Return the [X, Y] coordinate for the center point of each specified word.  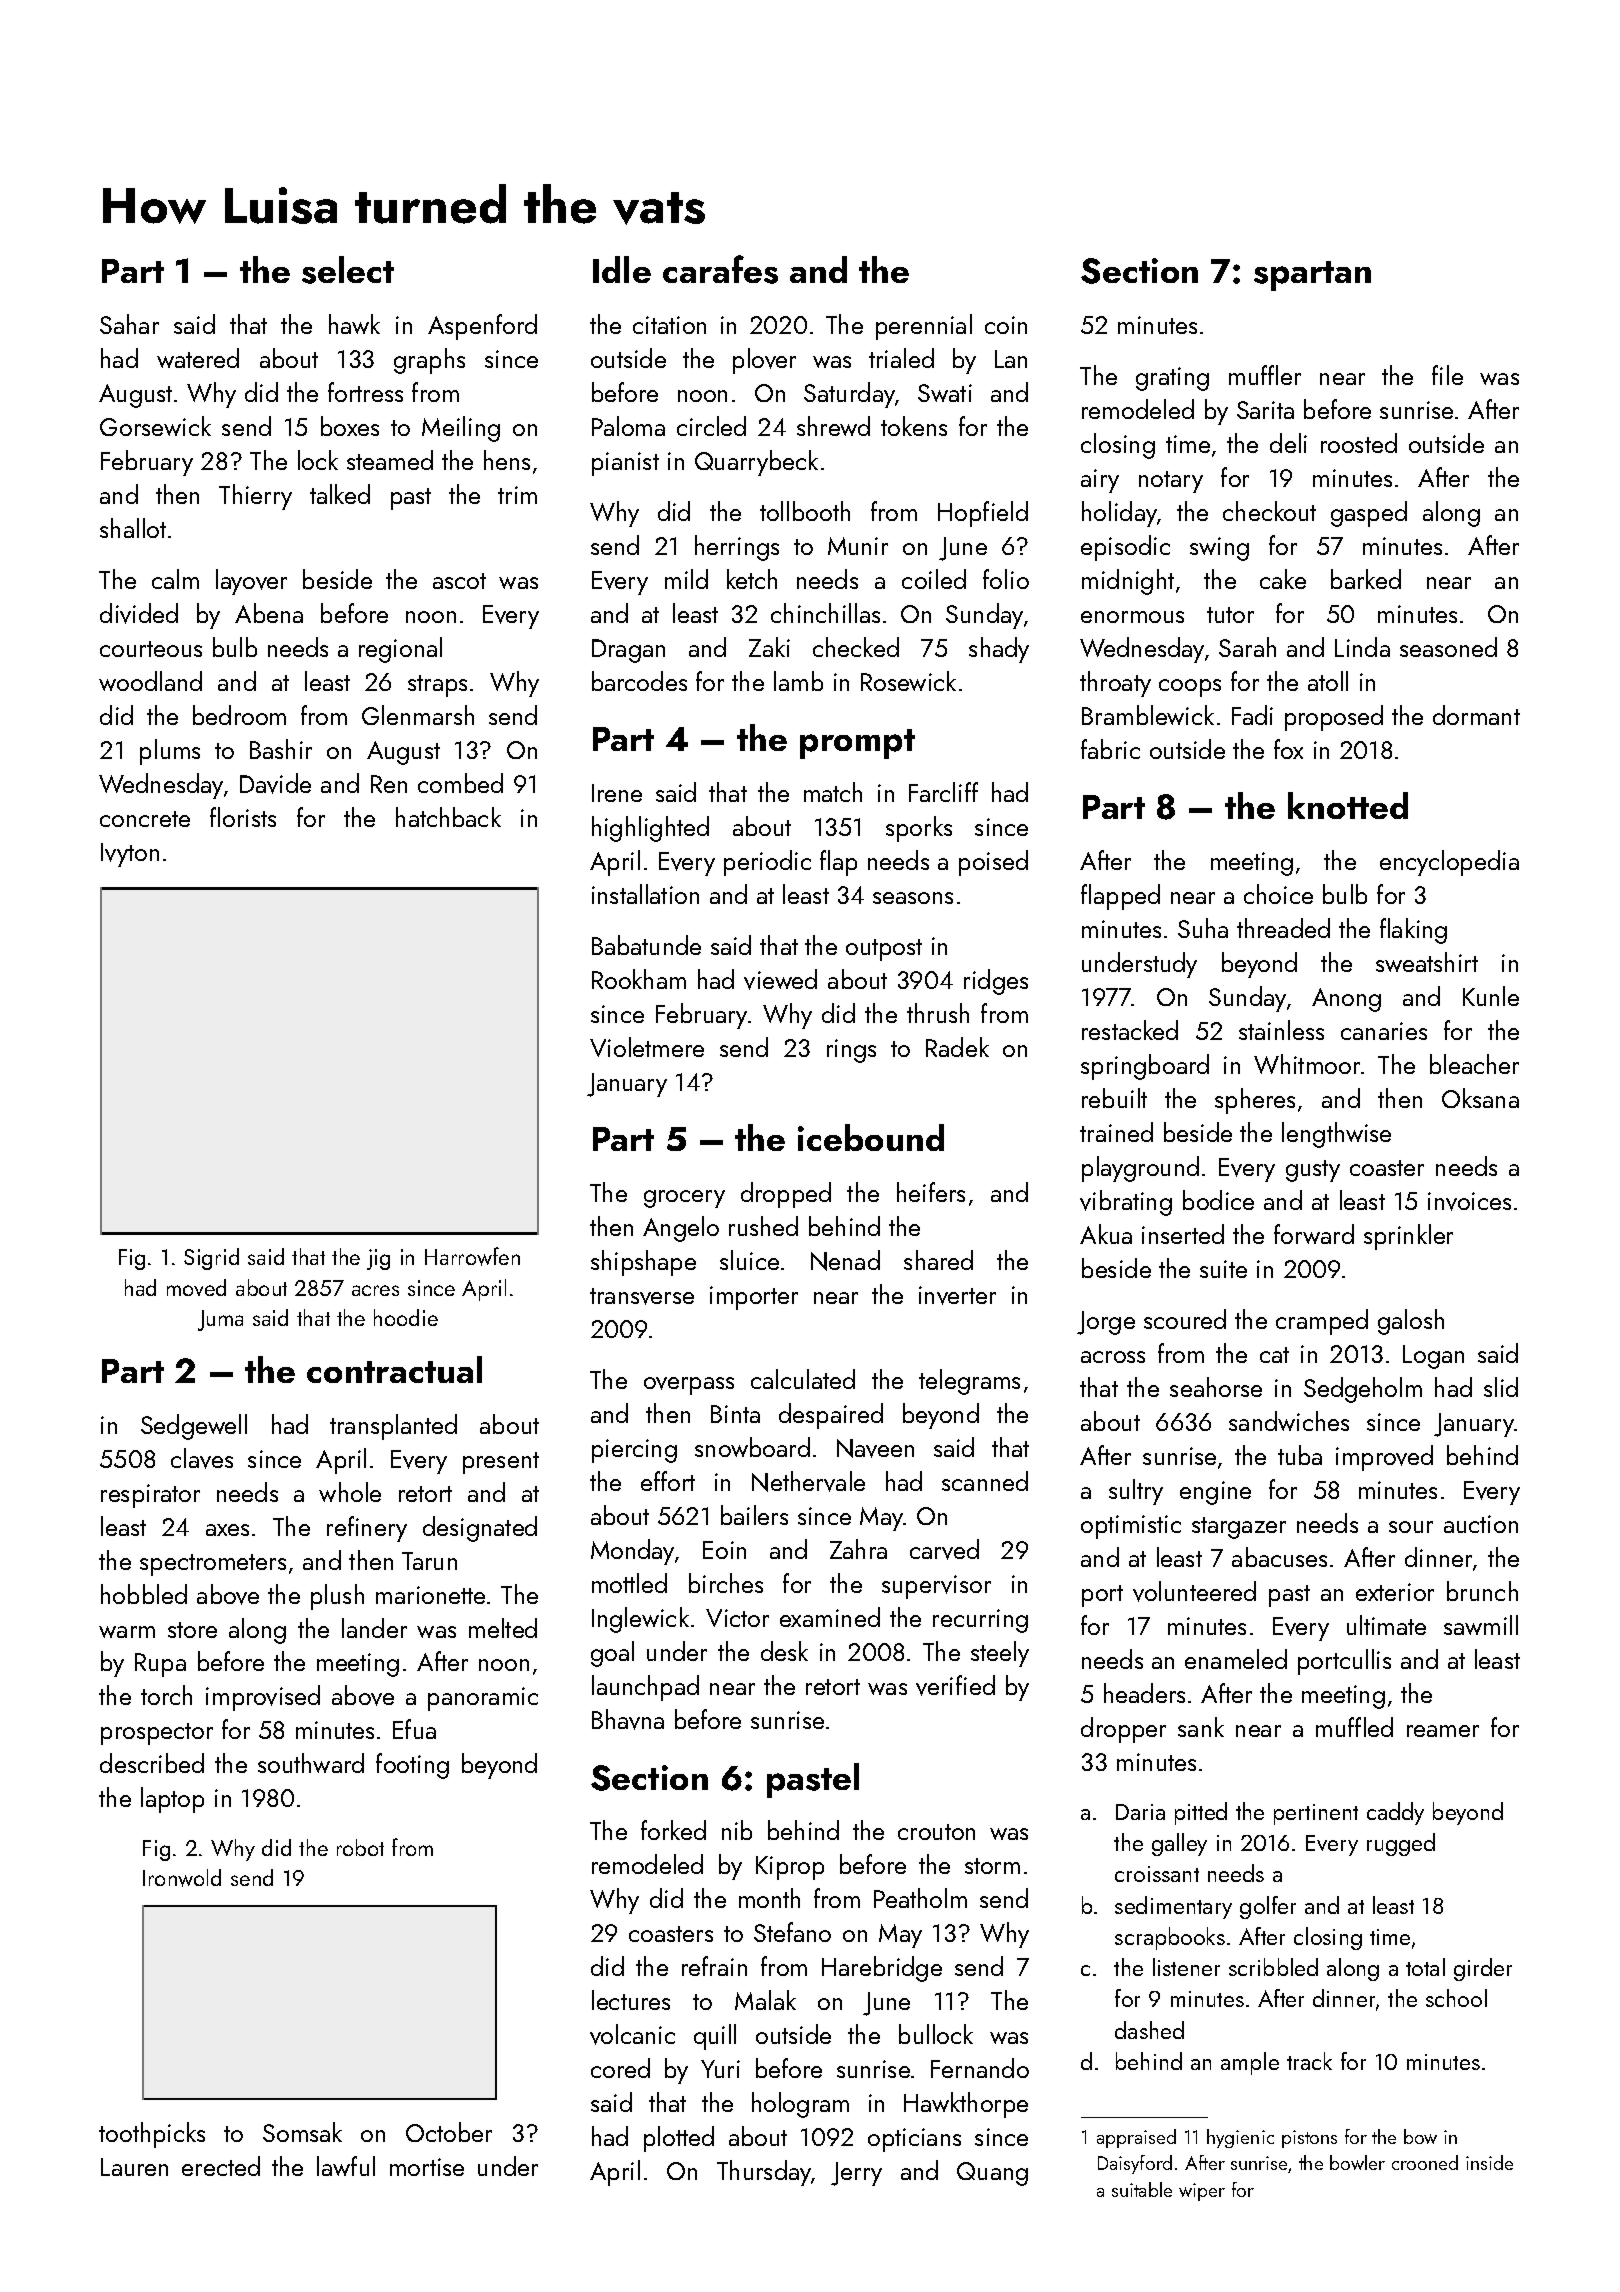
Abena [269, 613]
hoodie [406, 1317]
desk [784, 1651]
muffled [1354, 1727]
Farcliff [943, 792]
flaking [1413, 931]
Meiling [461, 429]
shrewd [833, 426]
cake [1283, 579]
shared [938, 1260]
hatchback [448, 817]
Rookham [639, 979]
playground [1140, 1169]
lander [374, 1628]
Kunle [1491, 996]
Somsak [302, 2132]
